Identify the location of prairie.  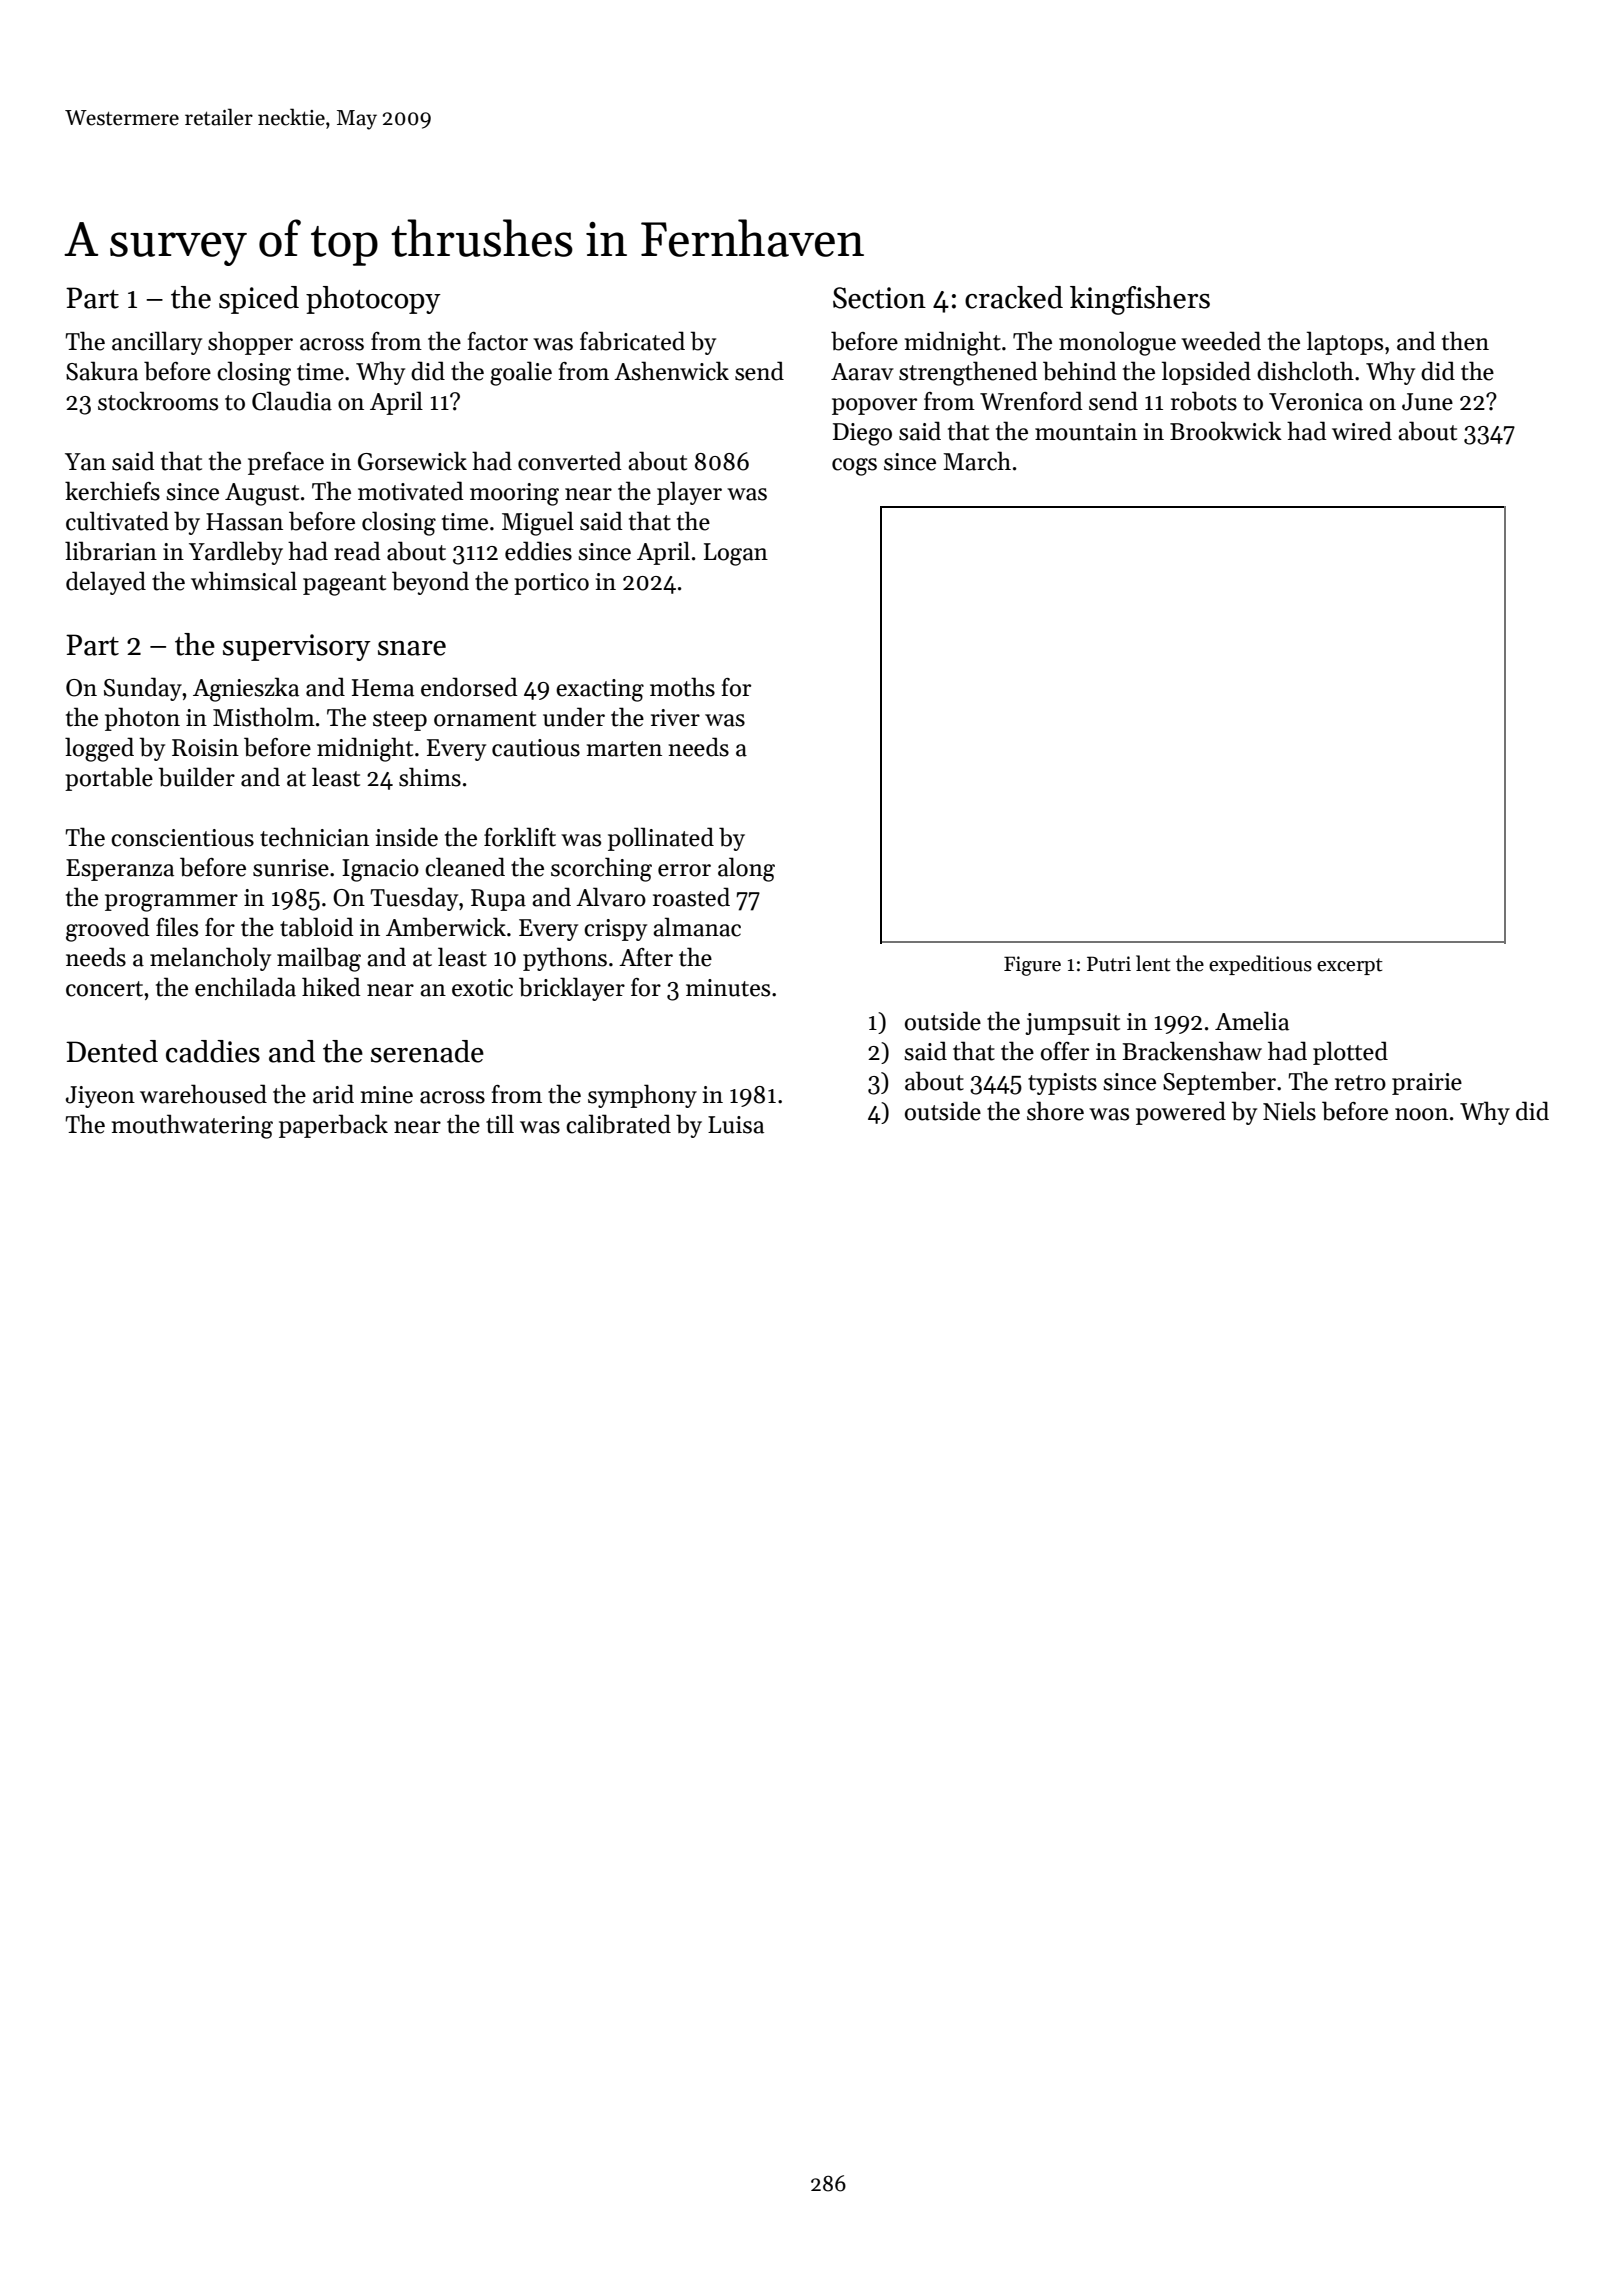
(1427, 1084).
